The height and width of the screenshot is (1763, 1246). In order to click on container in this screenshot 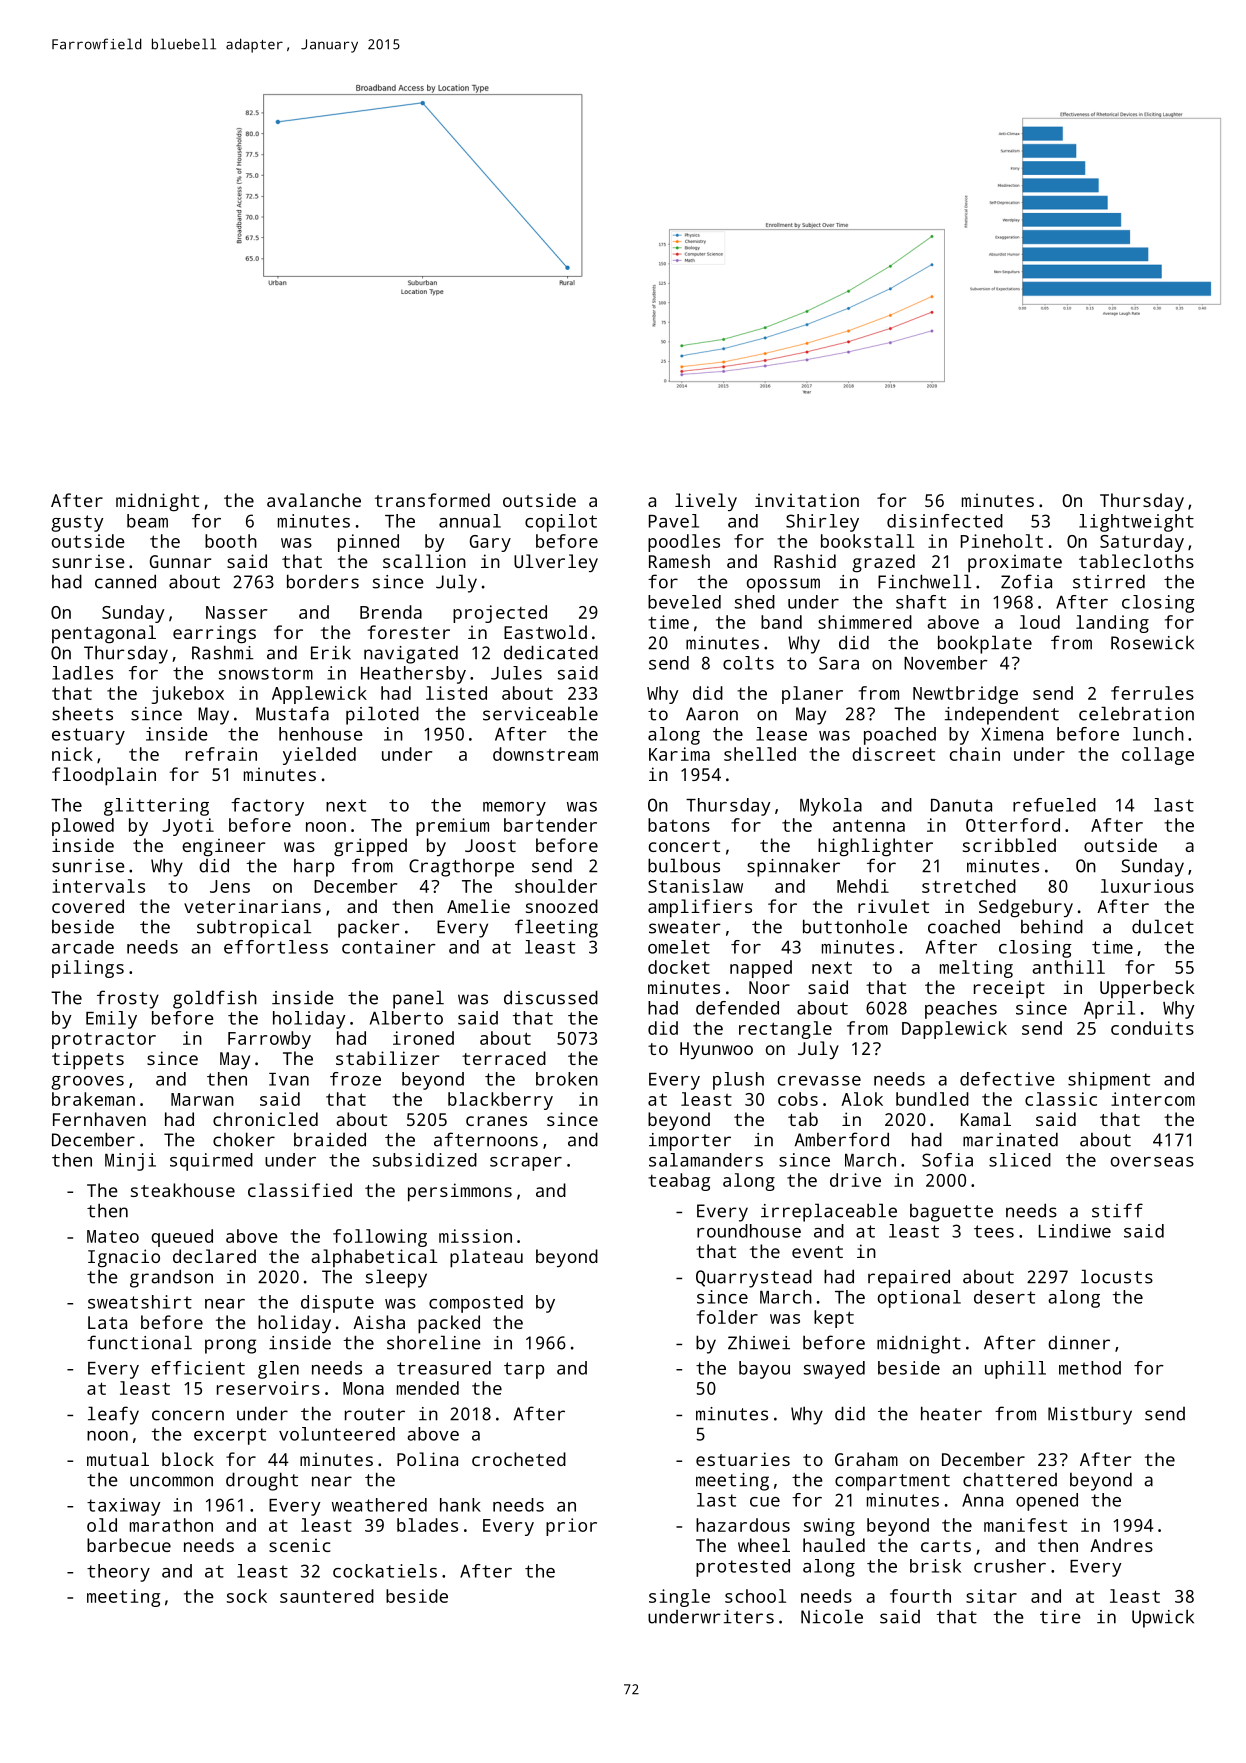, I will do `click(389, 947)`.
